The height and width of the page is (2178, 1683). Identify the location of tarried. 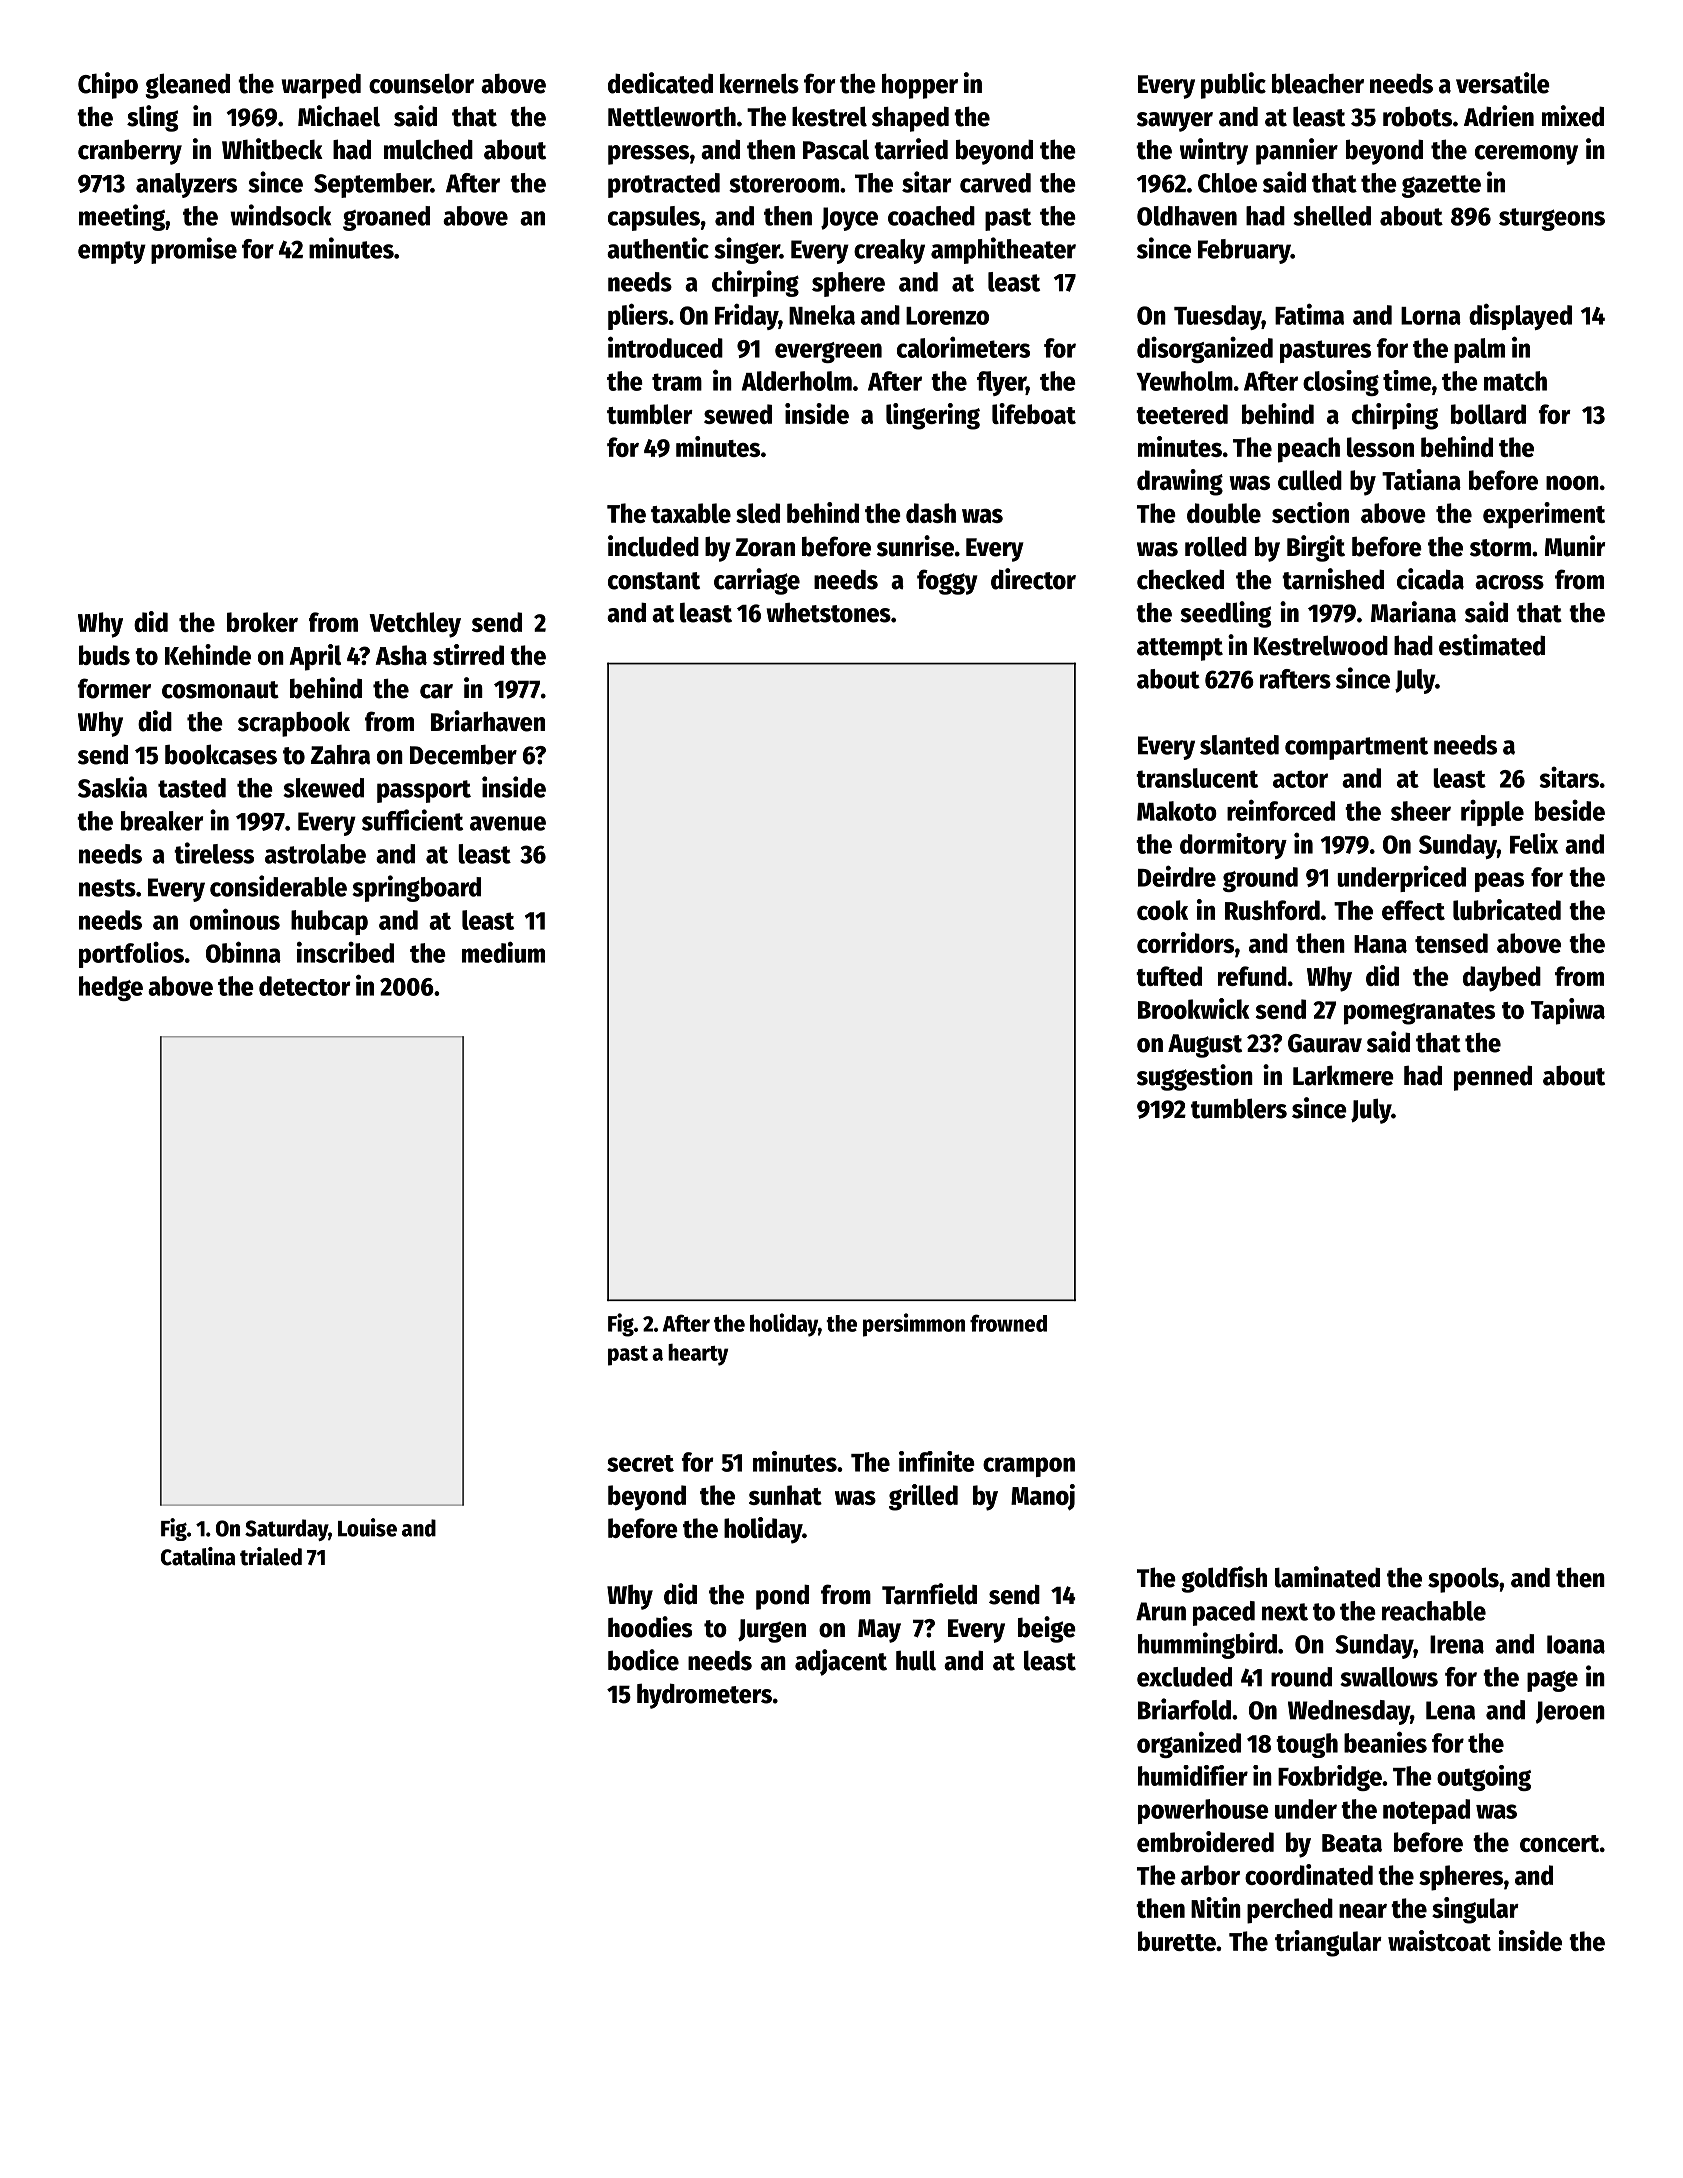
(911, 149).
